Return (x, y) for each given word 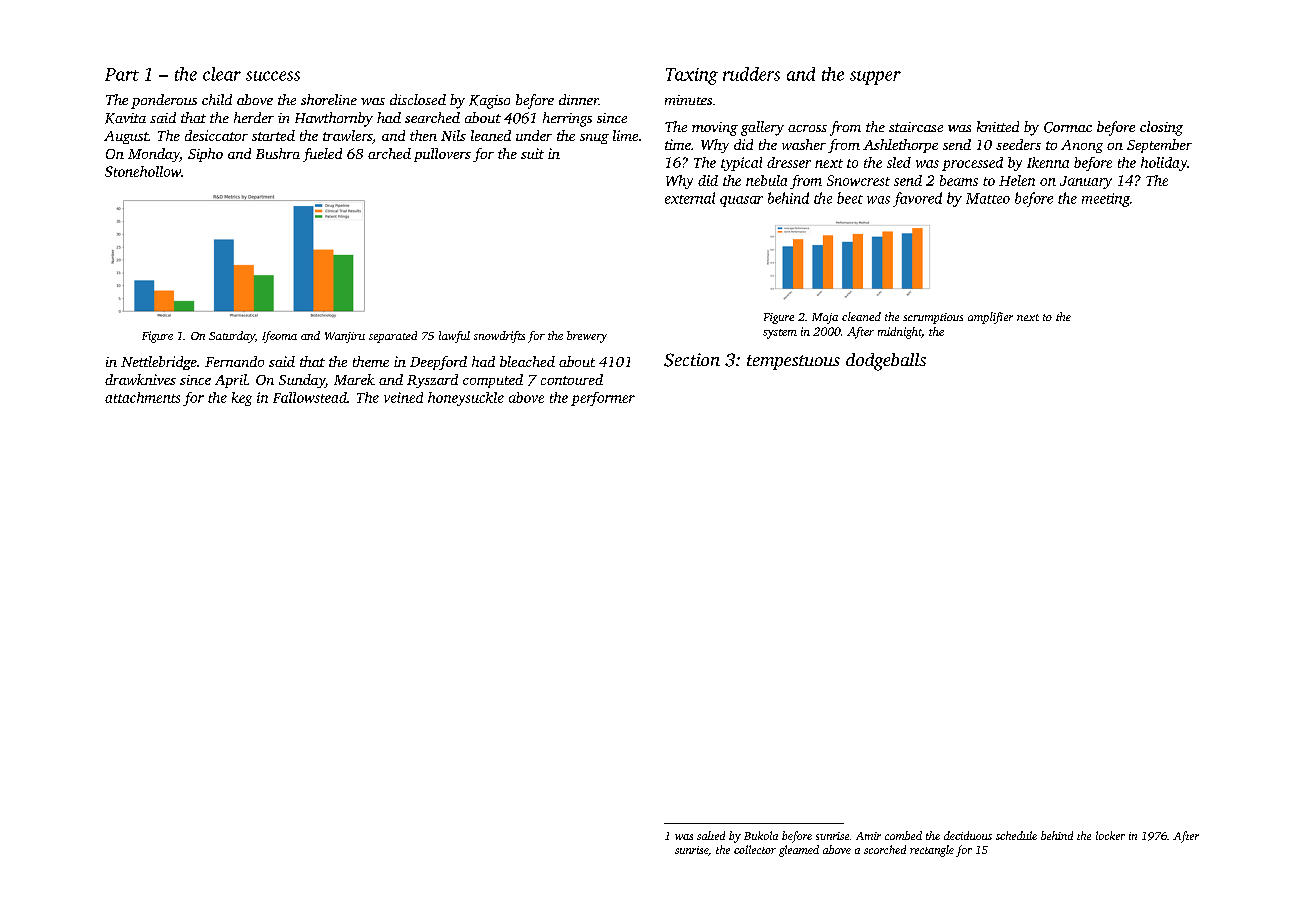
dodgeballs (886, 362)
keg (242, 399)
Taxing (692, 76)
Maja (825, 318)
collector (755, 849)
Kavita (125, 118)
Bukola (761, 835)
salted (711, 835)
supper (875, 78)
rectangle (932, 851)
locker (1110, 835)
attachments (142, 397)
